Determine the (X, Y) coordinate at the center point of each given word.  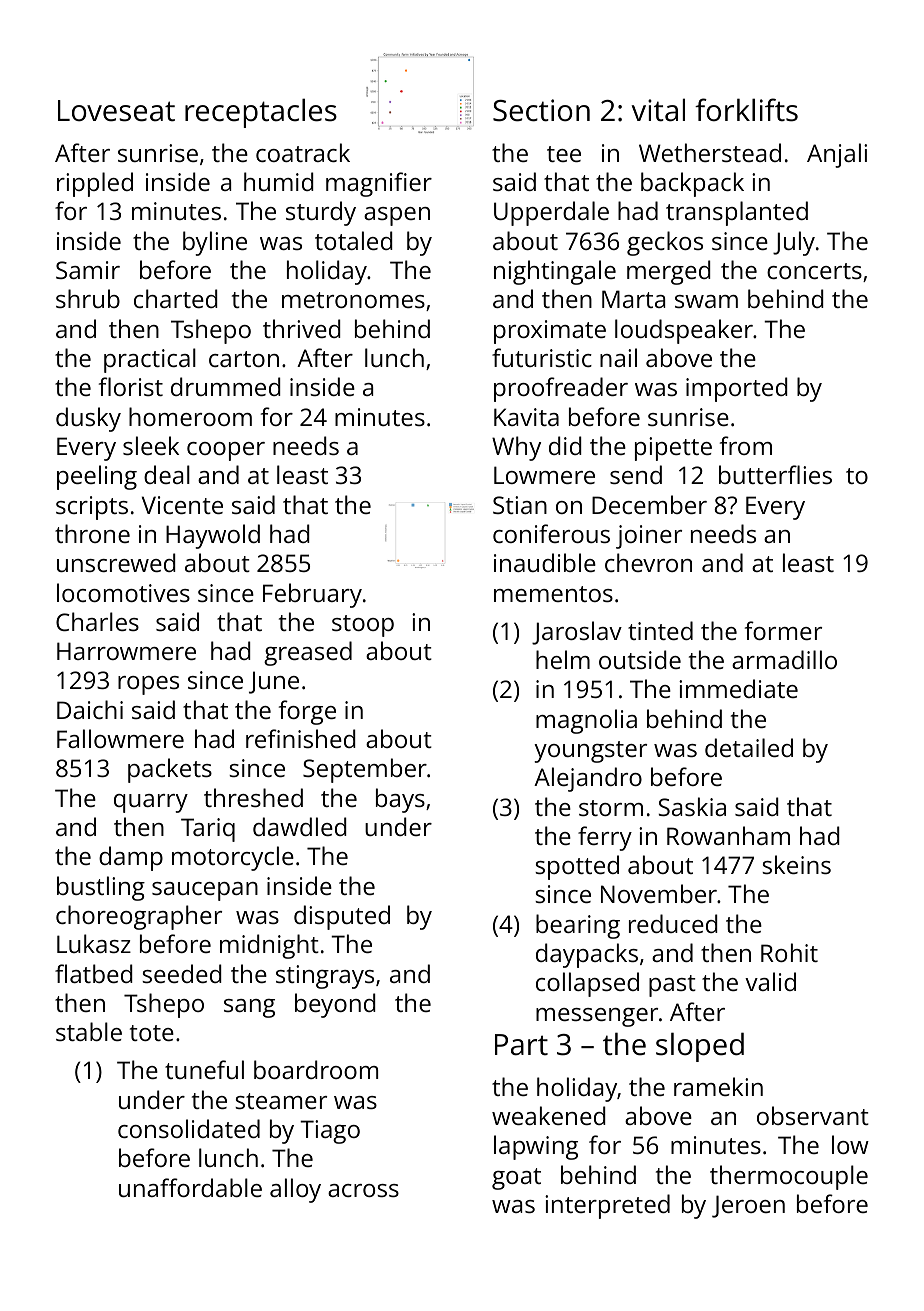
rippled (95, 184)
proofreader (561, 389)
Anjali (837, 155)
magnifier (379, 184)
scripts (92, 508)
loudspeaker (684, 331)
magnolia (586, 721)
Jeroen (748, 1206)
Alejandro (588, 779)
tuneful (204, 1069)
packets (170, 770)
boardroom (316, 1069)
